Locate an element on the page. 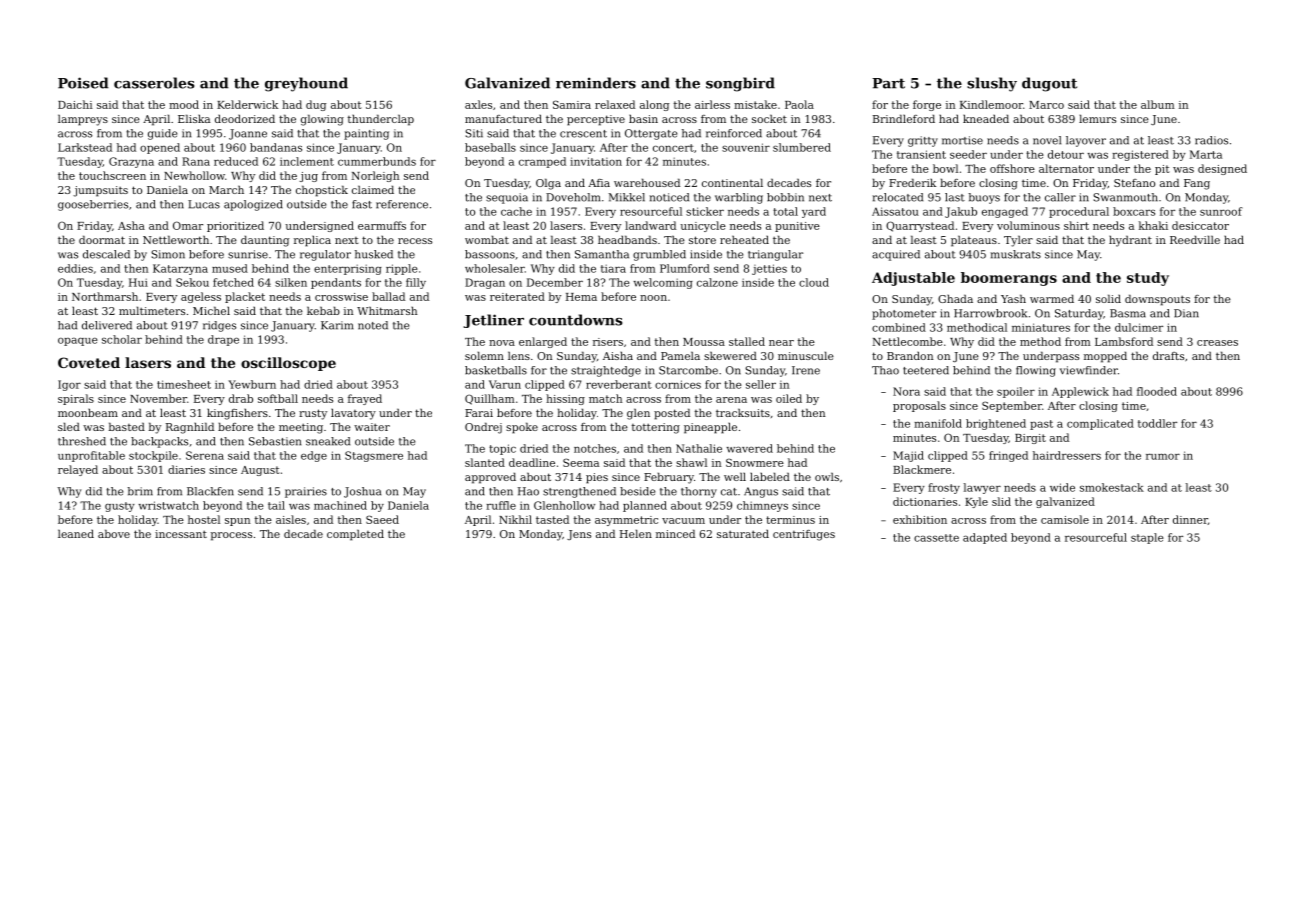  songbird is located at coordinates (740, 84).
